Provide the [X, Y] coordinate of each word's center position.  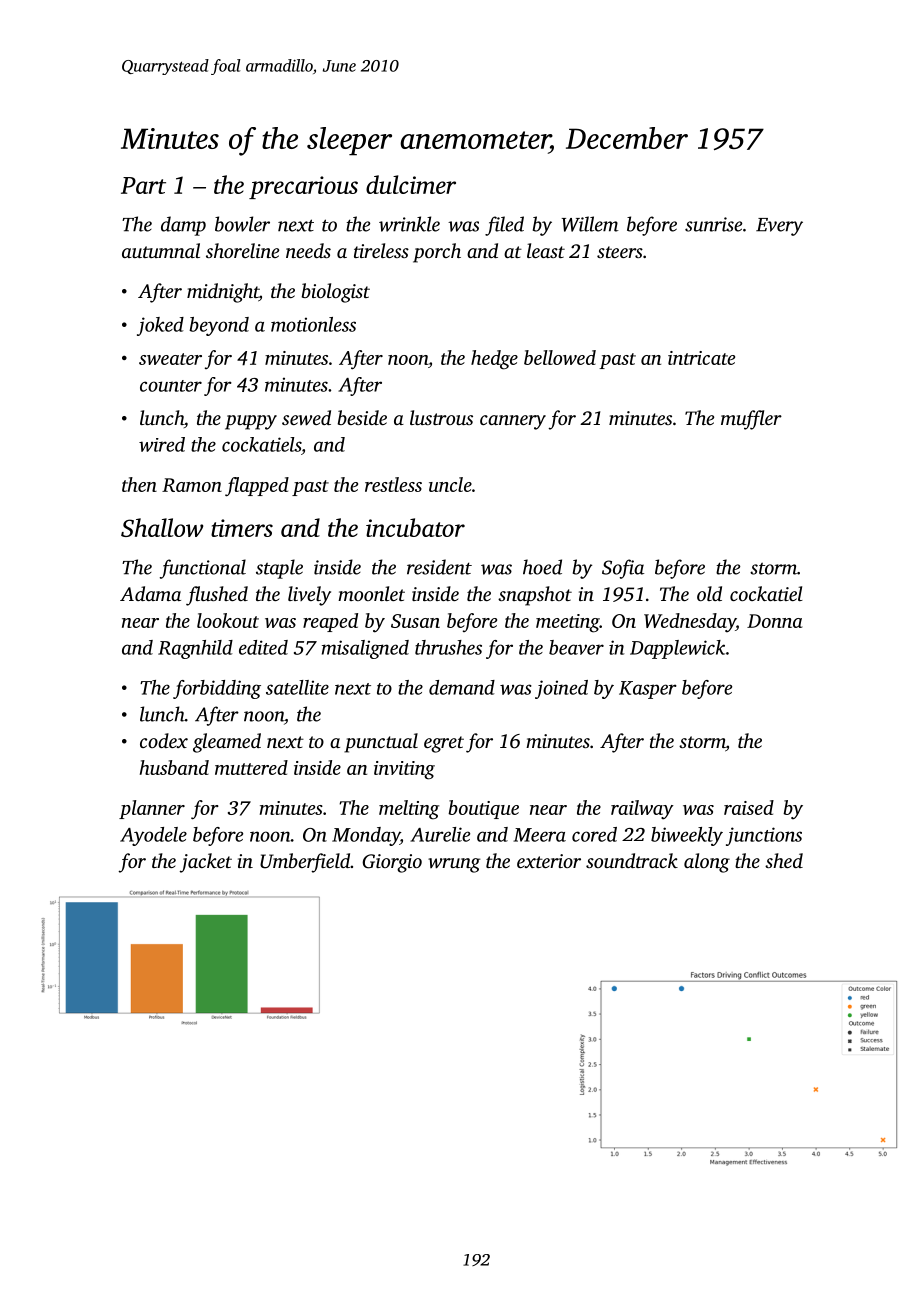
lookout [228, 620]
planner [152, 809]
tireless [381, 250]
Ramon [192, 485]
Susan [415, 621]
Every [779, 227]
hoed [542, 567]
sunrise [713, 224]
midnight [223, 293]
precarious [303, 187]
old [709, 593]
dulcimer [411, 184]
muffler [751, 420]
